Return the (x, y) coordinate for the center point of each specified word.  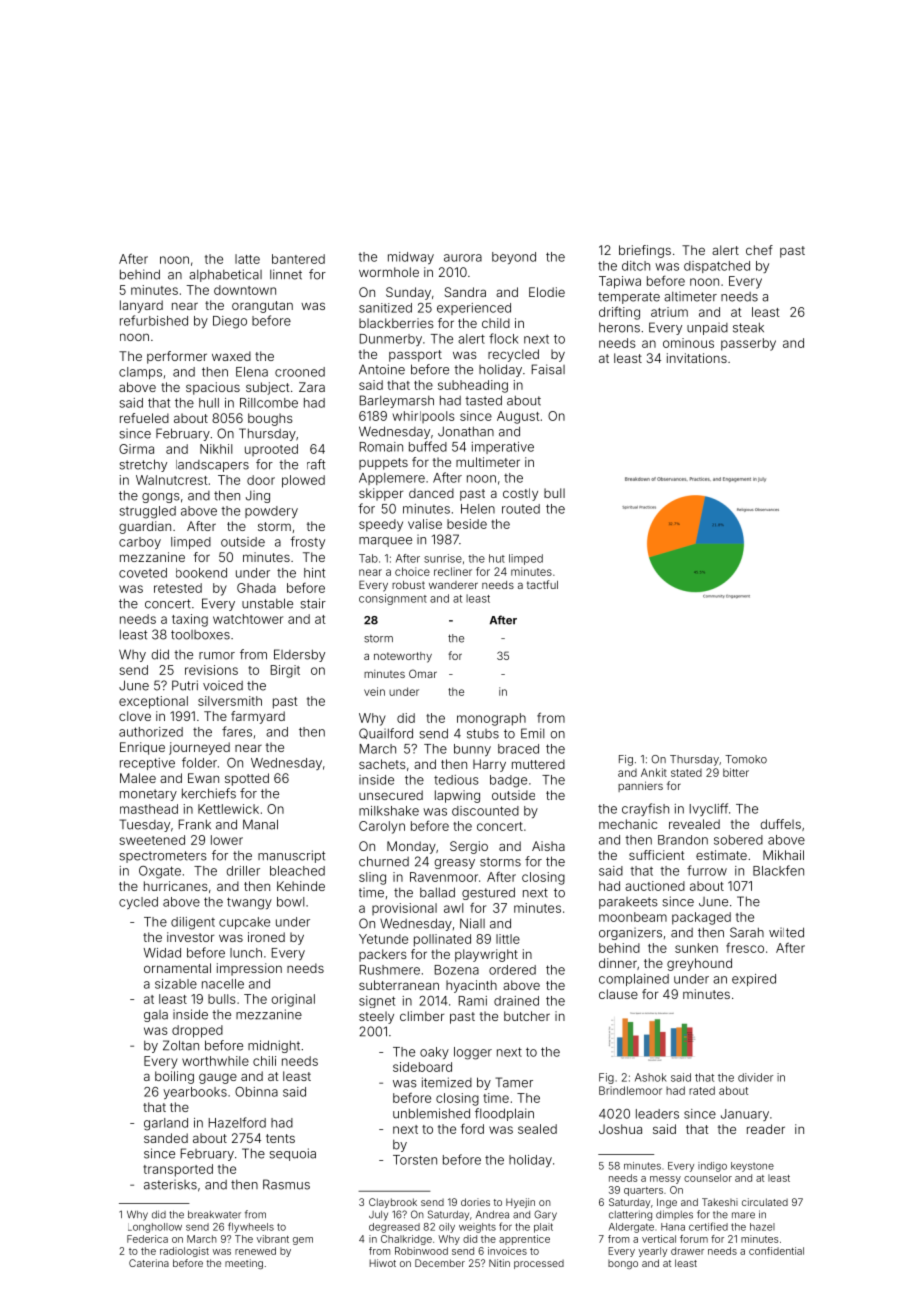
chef (759, 250)
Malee (138, 778)
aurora (463, 258)
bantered (298, 259)
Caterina (149, 1263)
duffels (780, 824)
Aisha (548, 846)
